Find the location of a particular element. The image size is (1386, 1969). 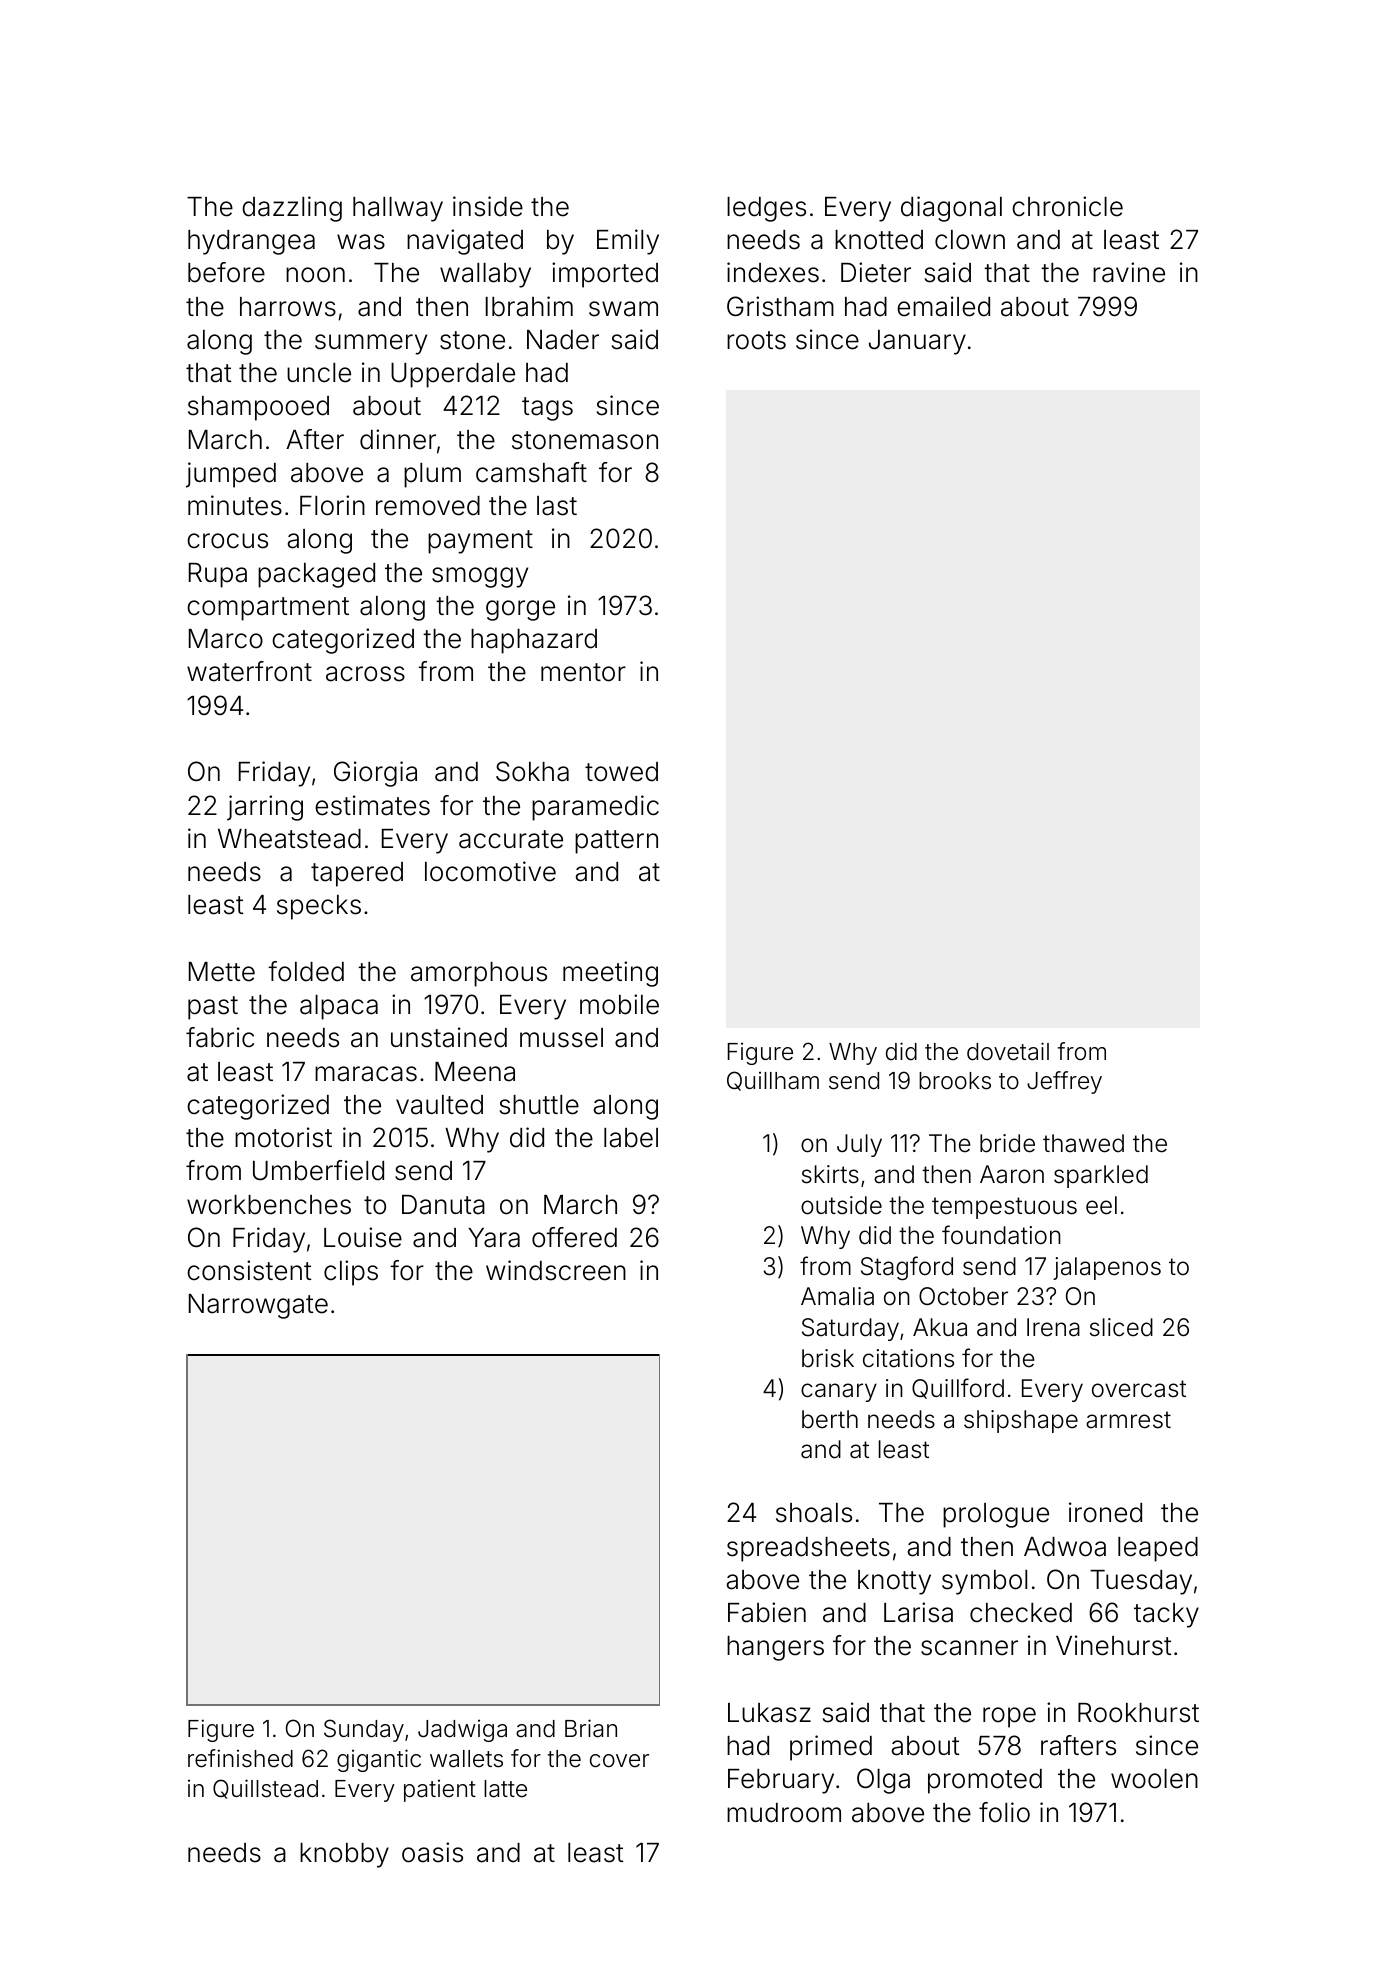

mobile is located at coordinates (619, 1004).
